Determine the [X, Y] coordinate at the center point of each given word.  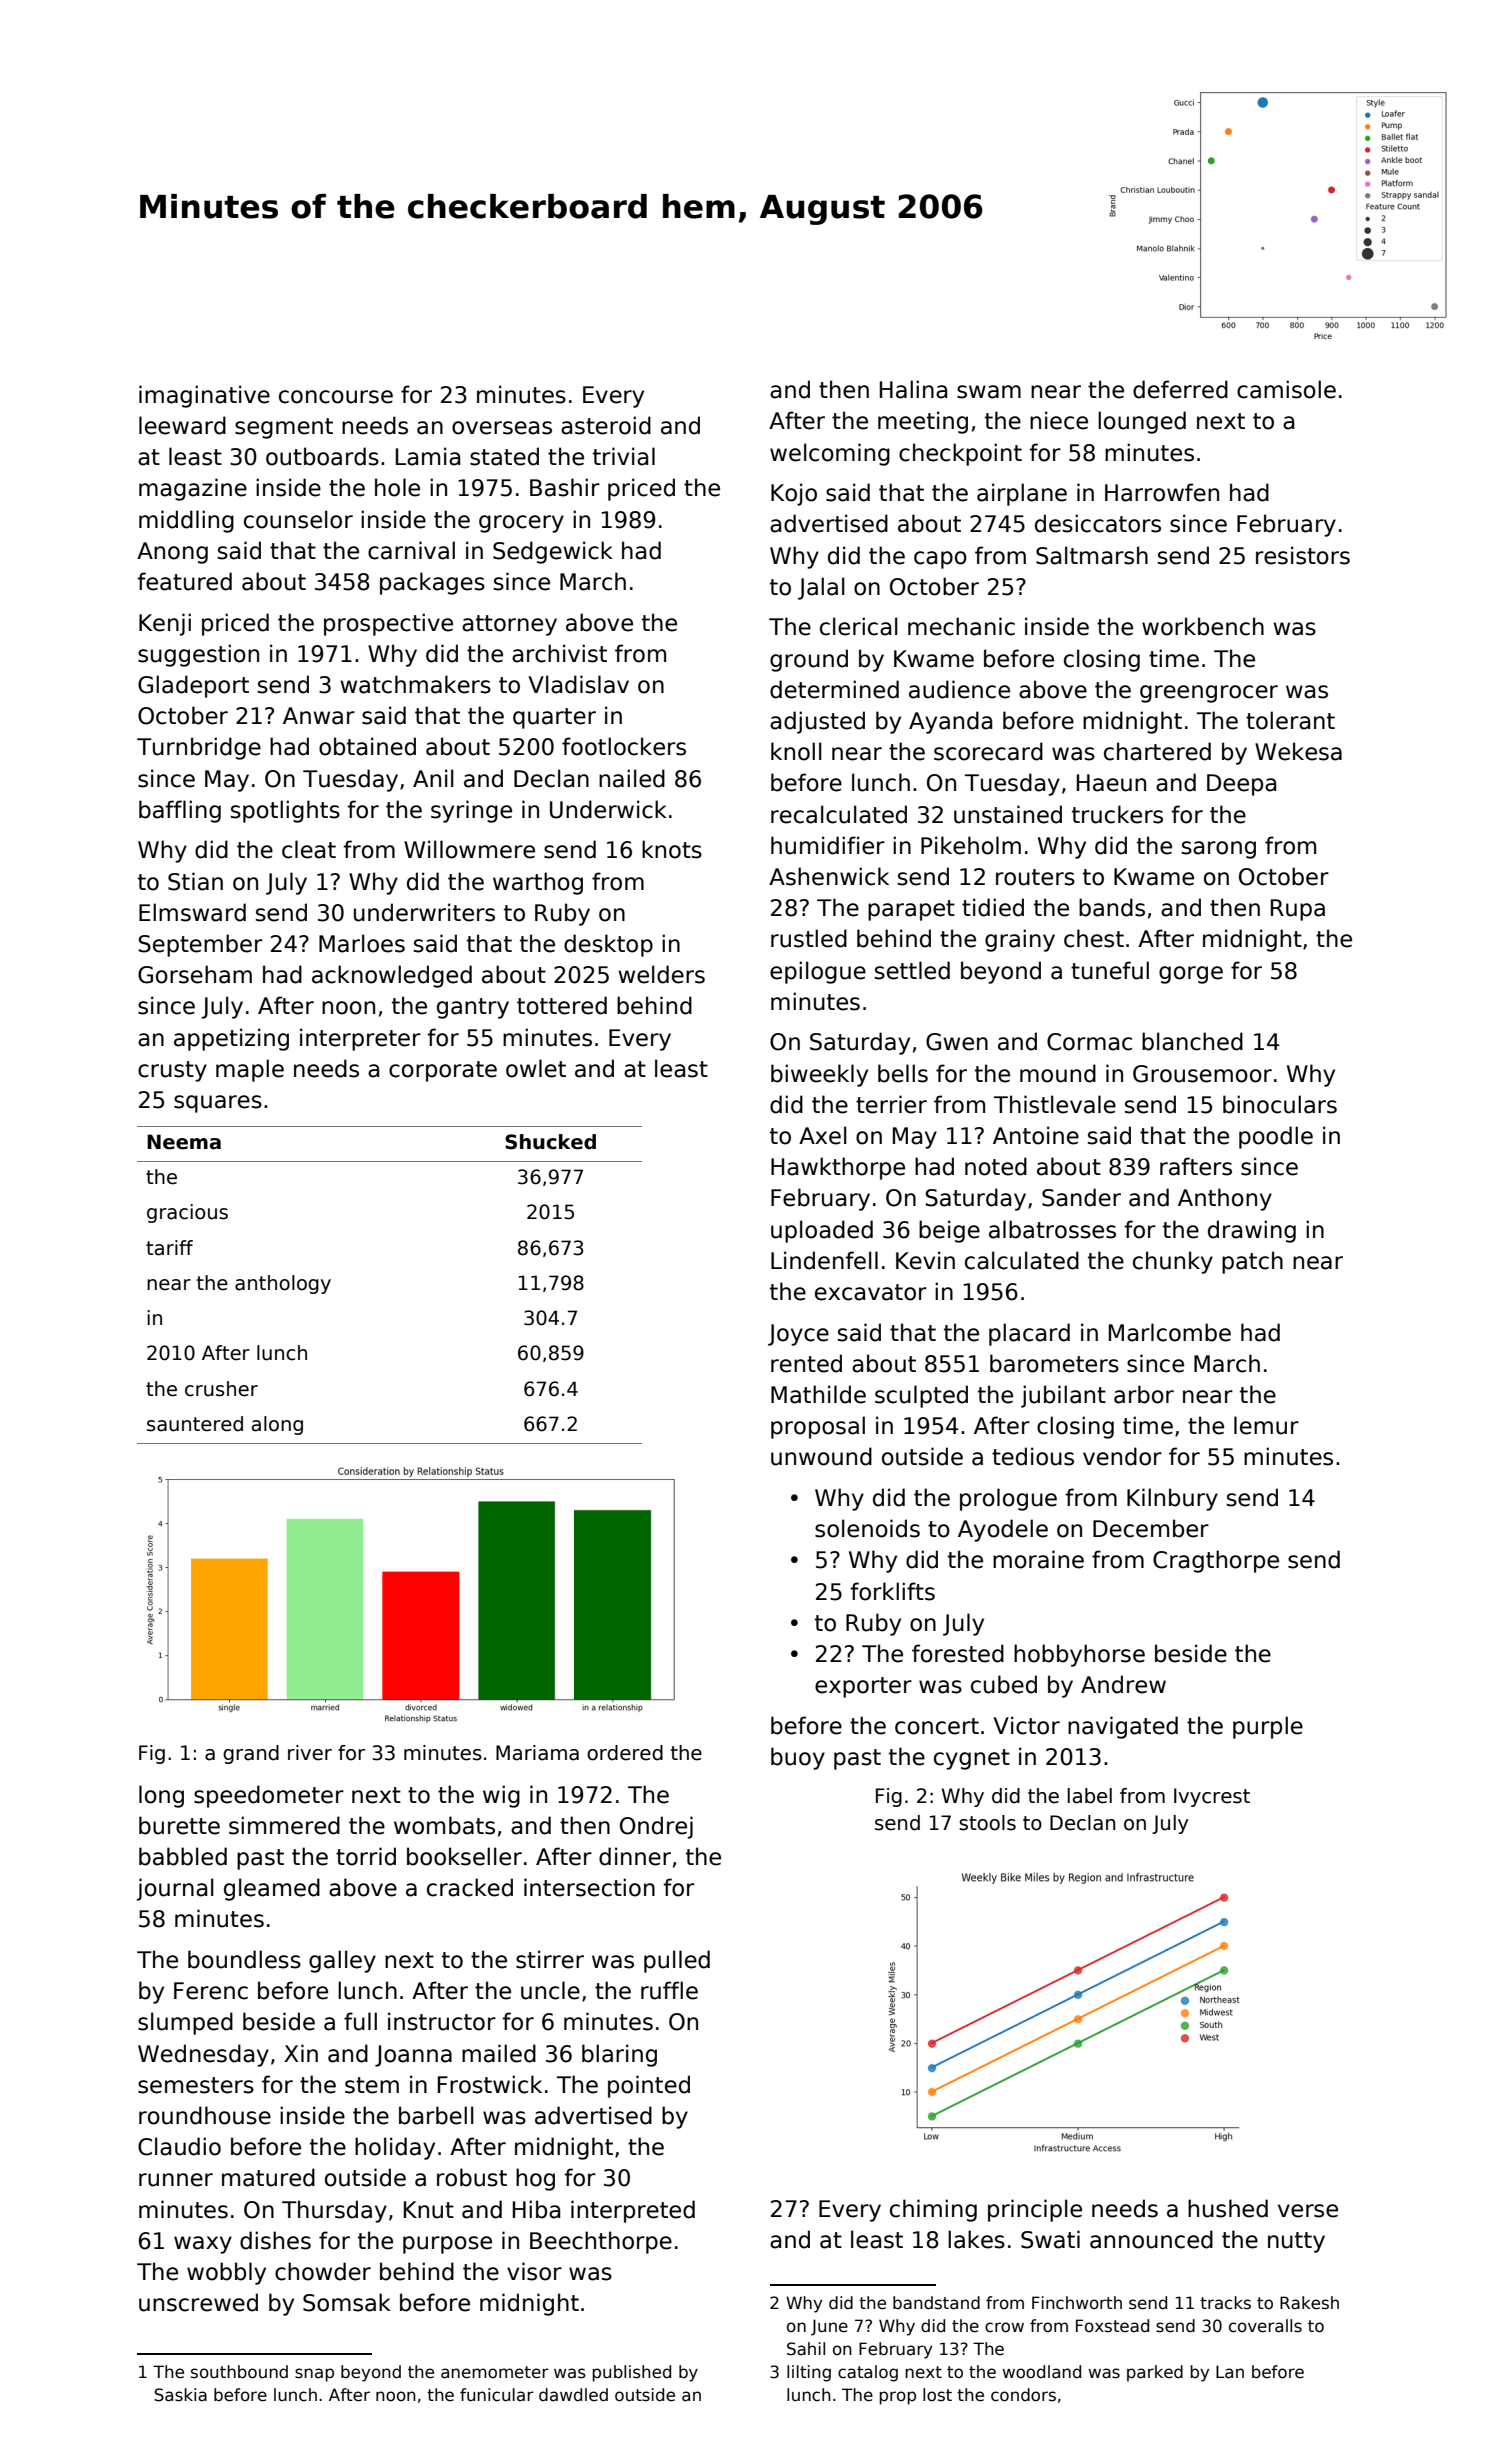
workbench [1203, 626]
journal [175, 1889]
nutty [1296, 2242]
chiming [933, 2210]
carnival [411, 550]
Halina [913, 389]
